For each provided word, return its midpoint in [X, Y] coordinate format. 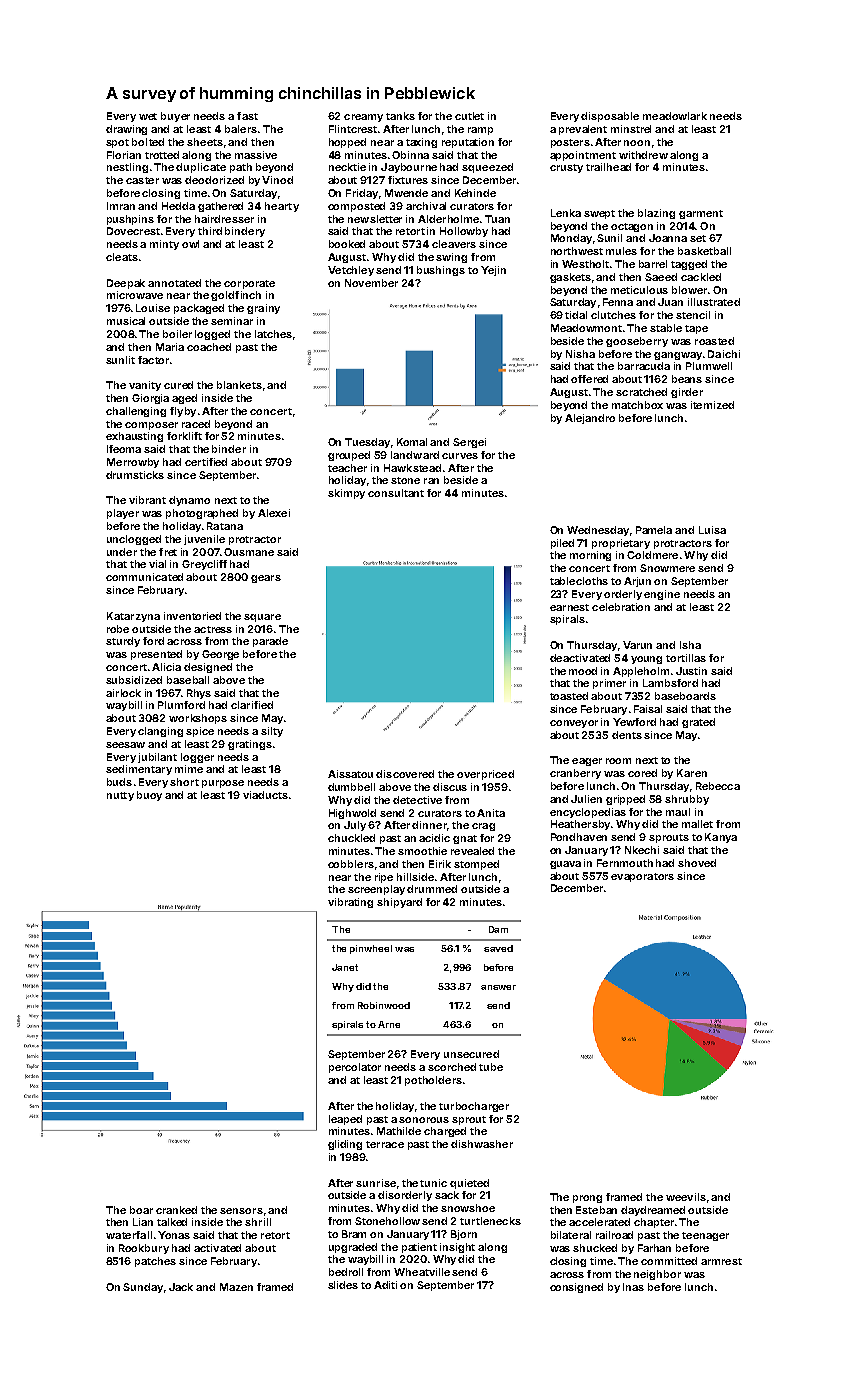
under [122, 552]
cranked [176, 1210]
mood [583, 671]
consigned [576, 1288]
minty [164, 245]
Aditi [385, 1285]
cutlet [469, 116]
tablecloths [579, 581]
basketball [704, 251]
